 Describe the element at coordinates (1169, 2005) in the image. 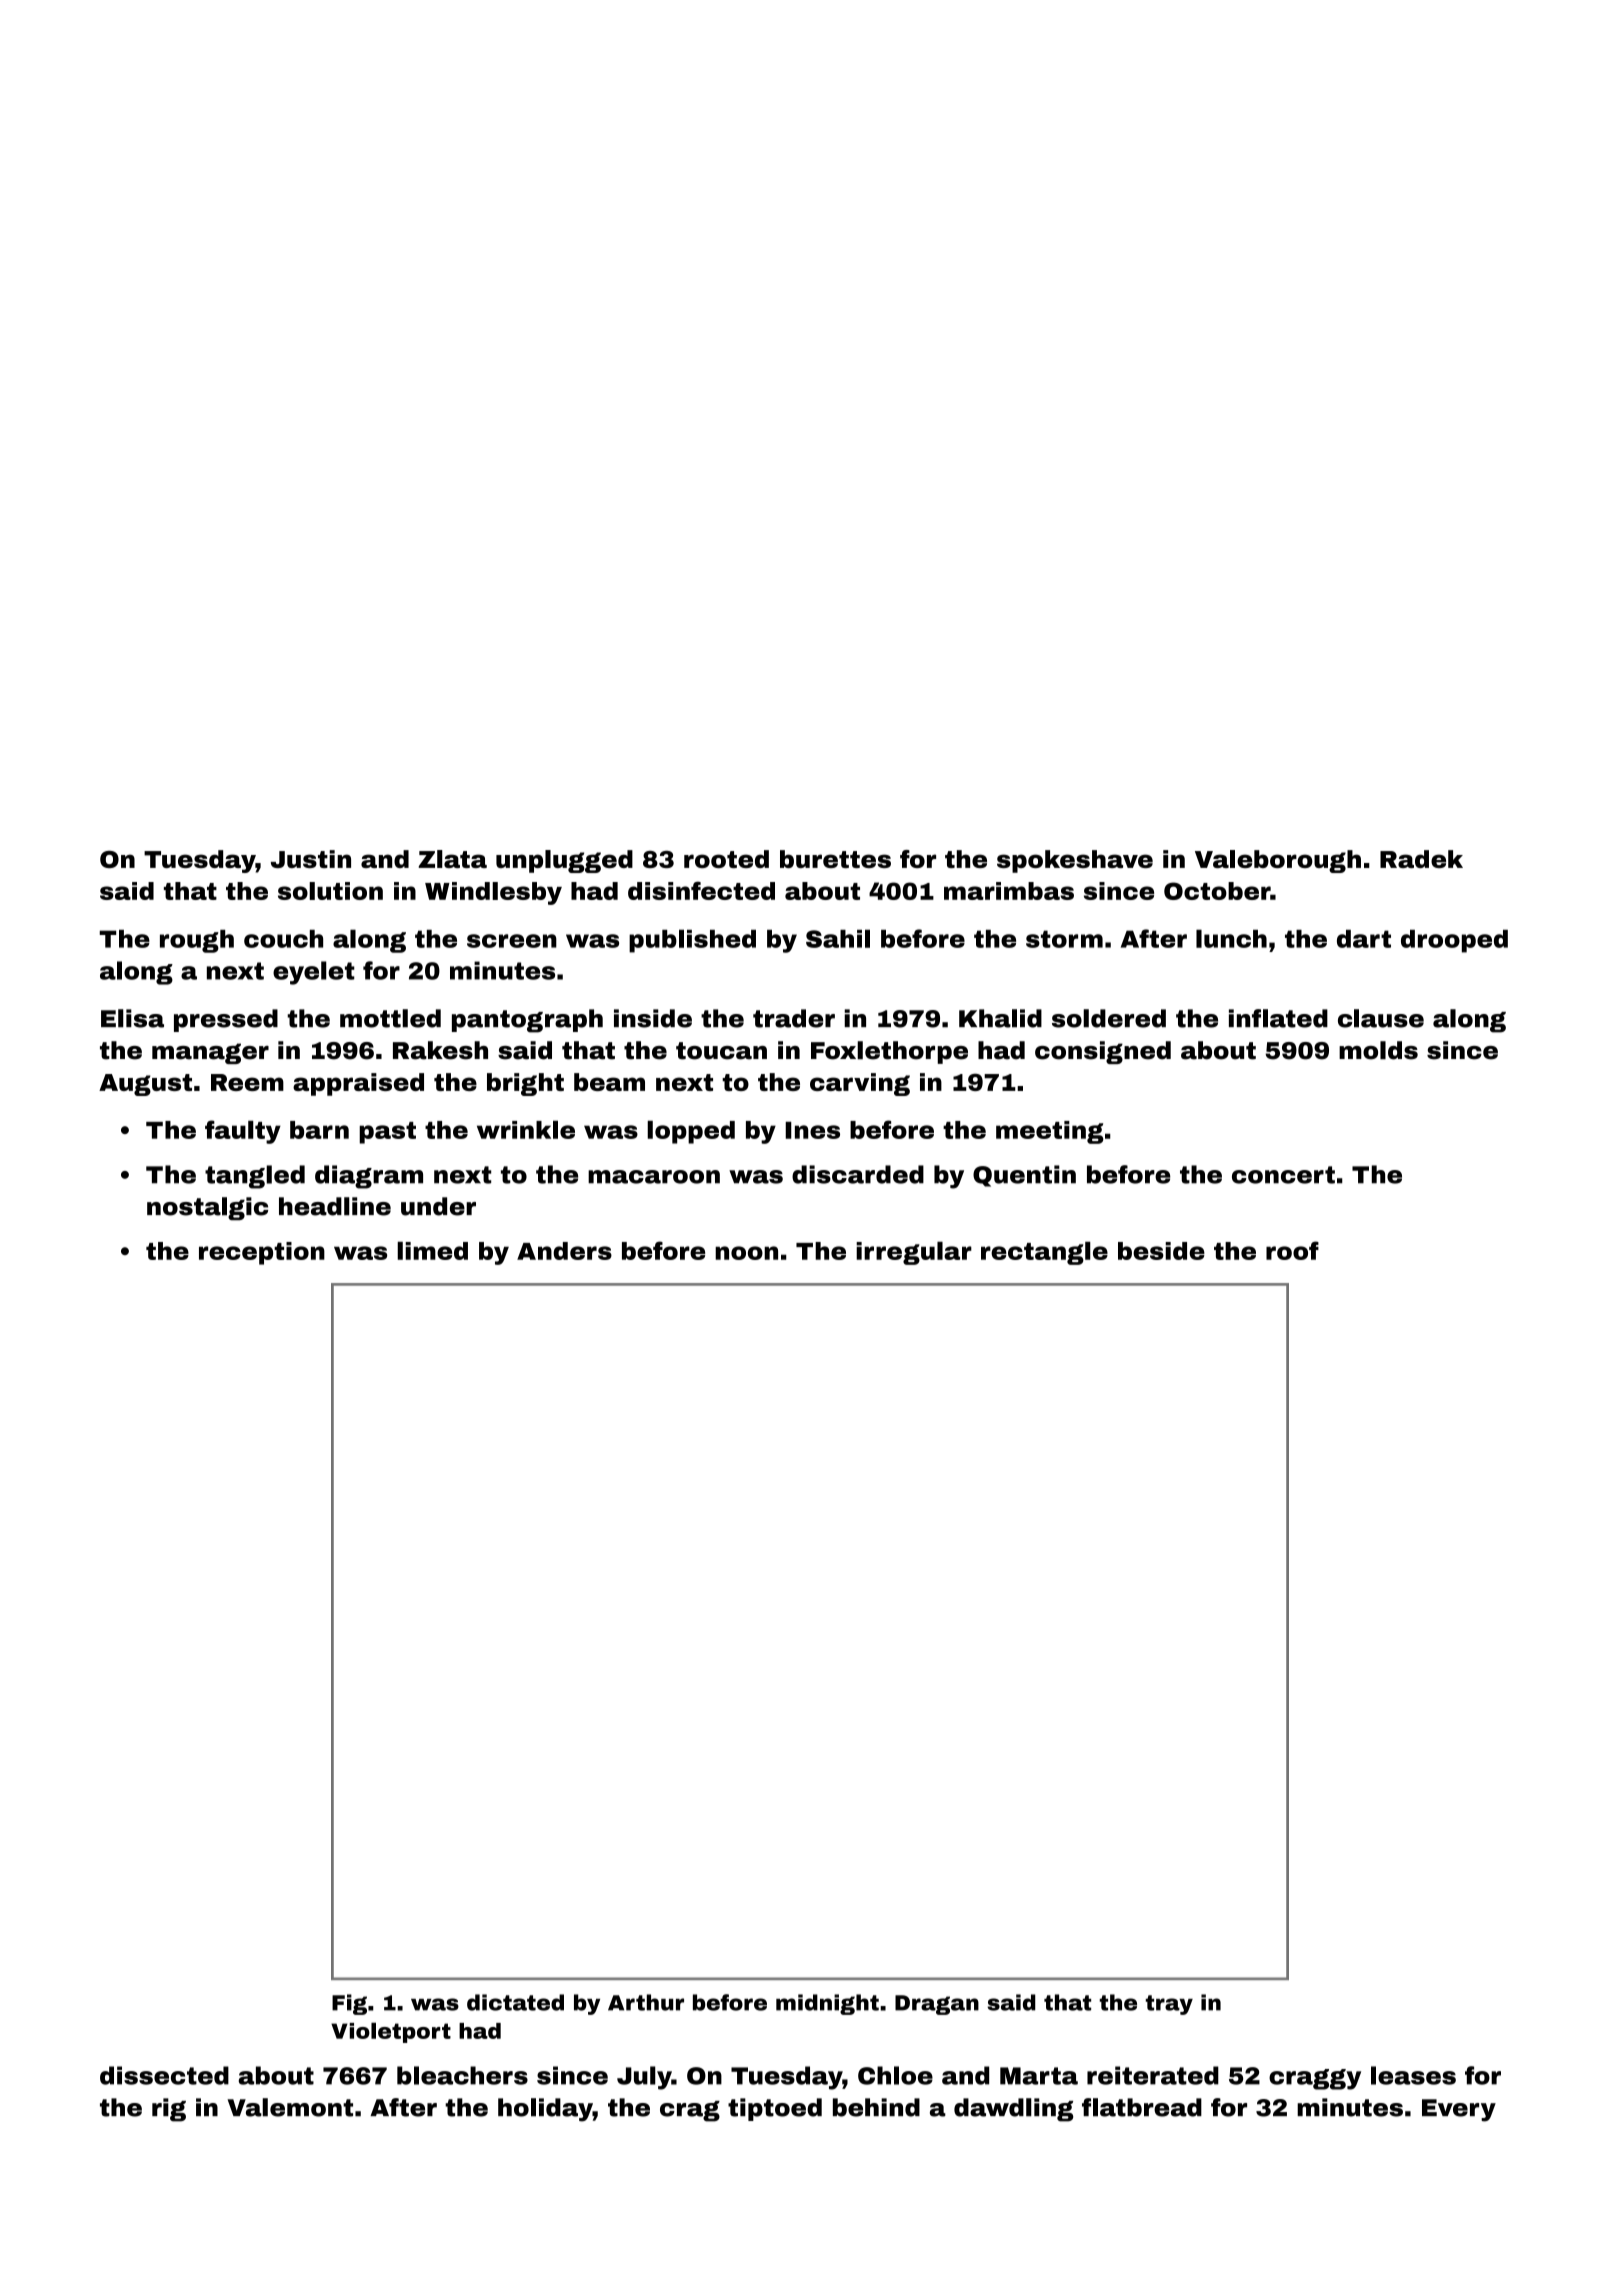

I see `tray` at that location.
